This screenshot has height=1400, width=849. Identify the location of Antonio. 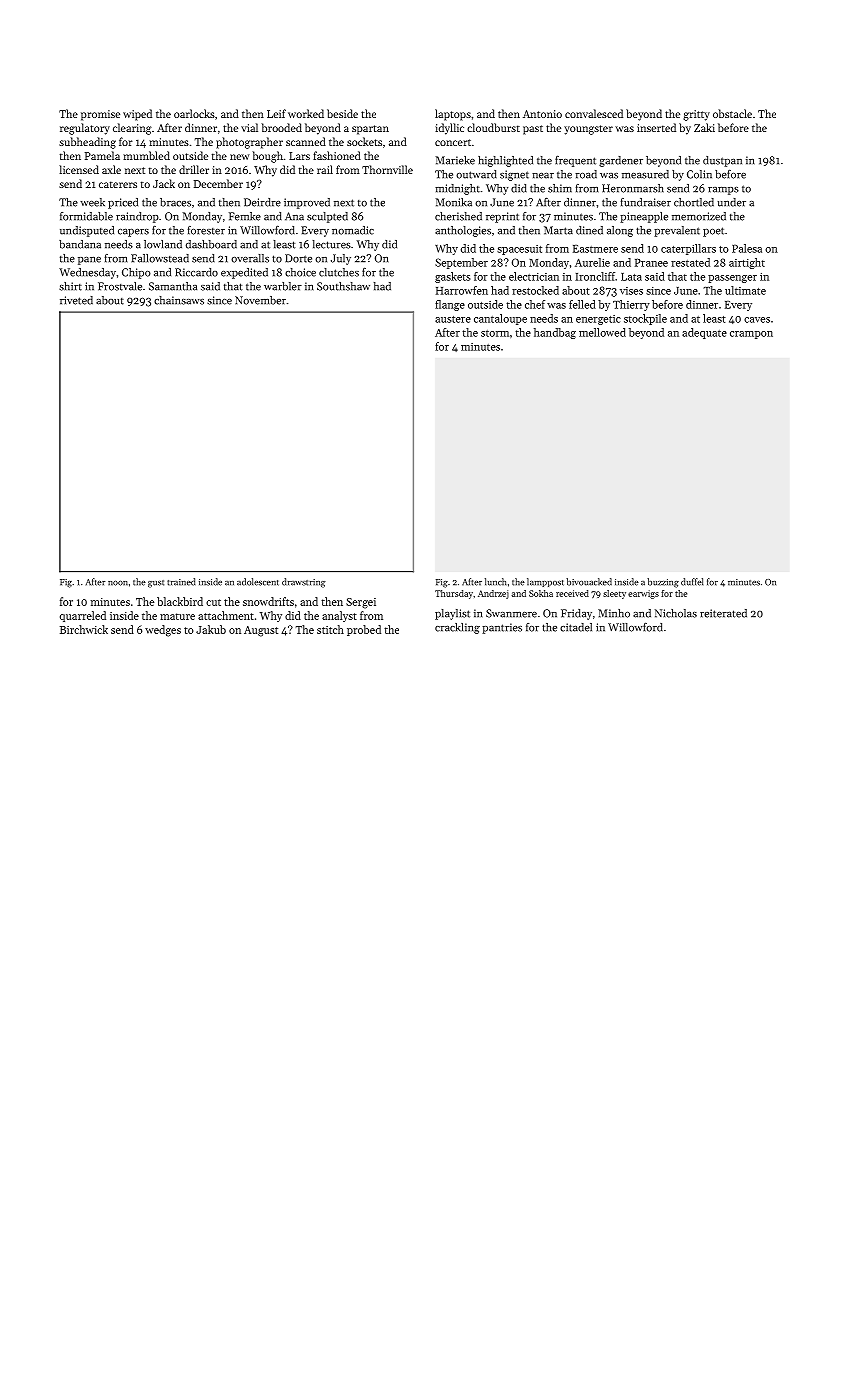
(542, 114).
